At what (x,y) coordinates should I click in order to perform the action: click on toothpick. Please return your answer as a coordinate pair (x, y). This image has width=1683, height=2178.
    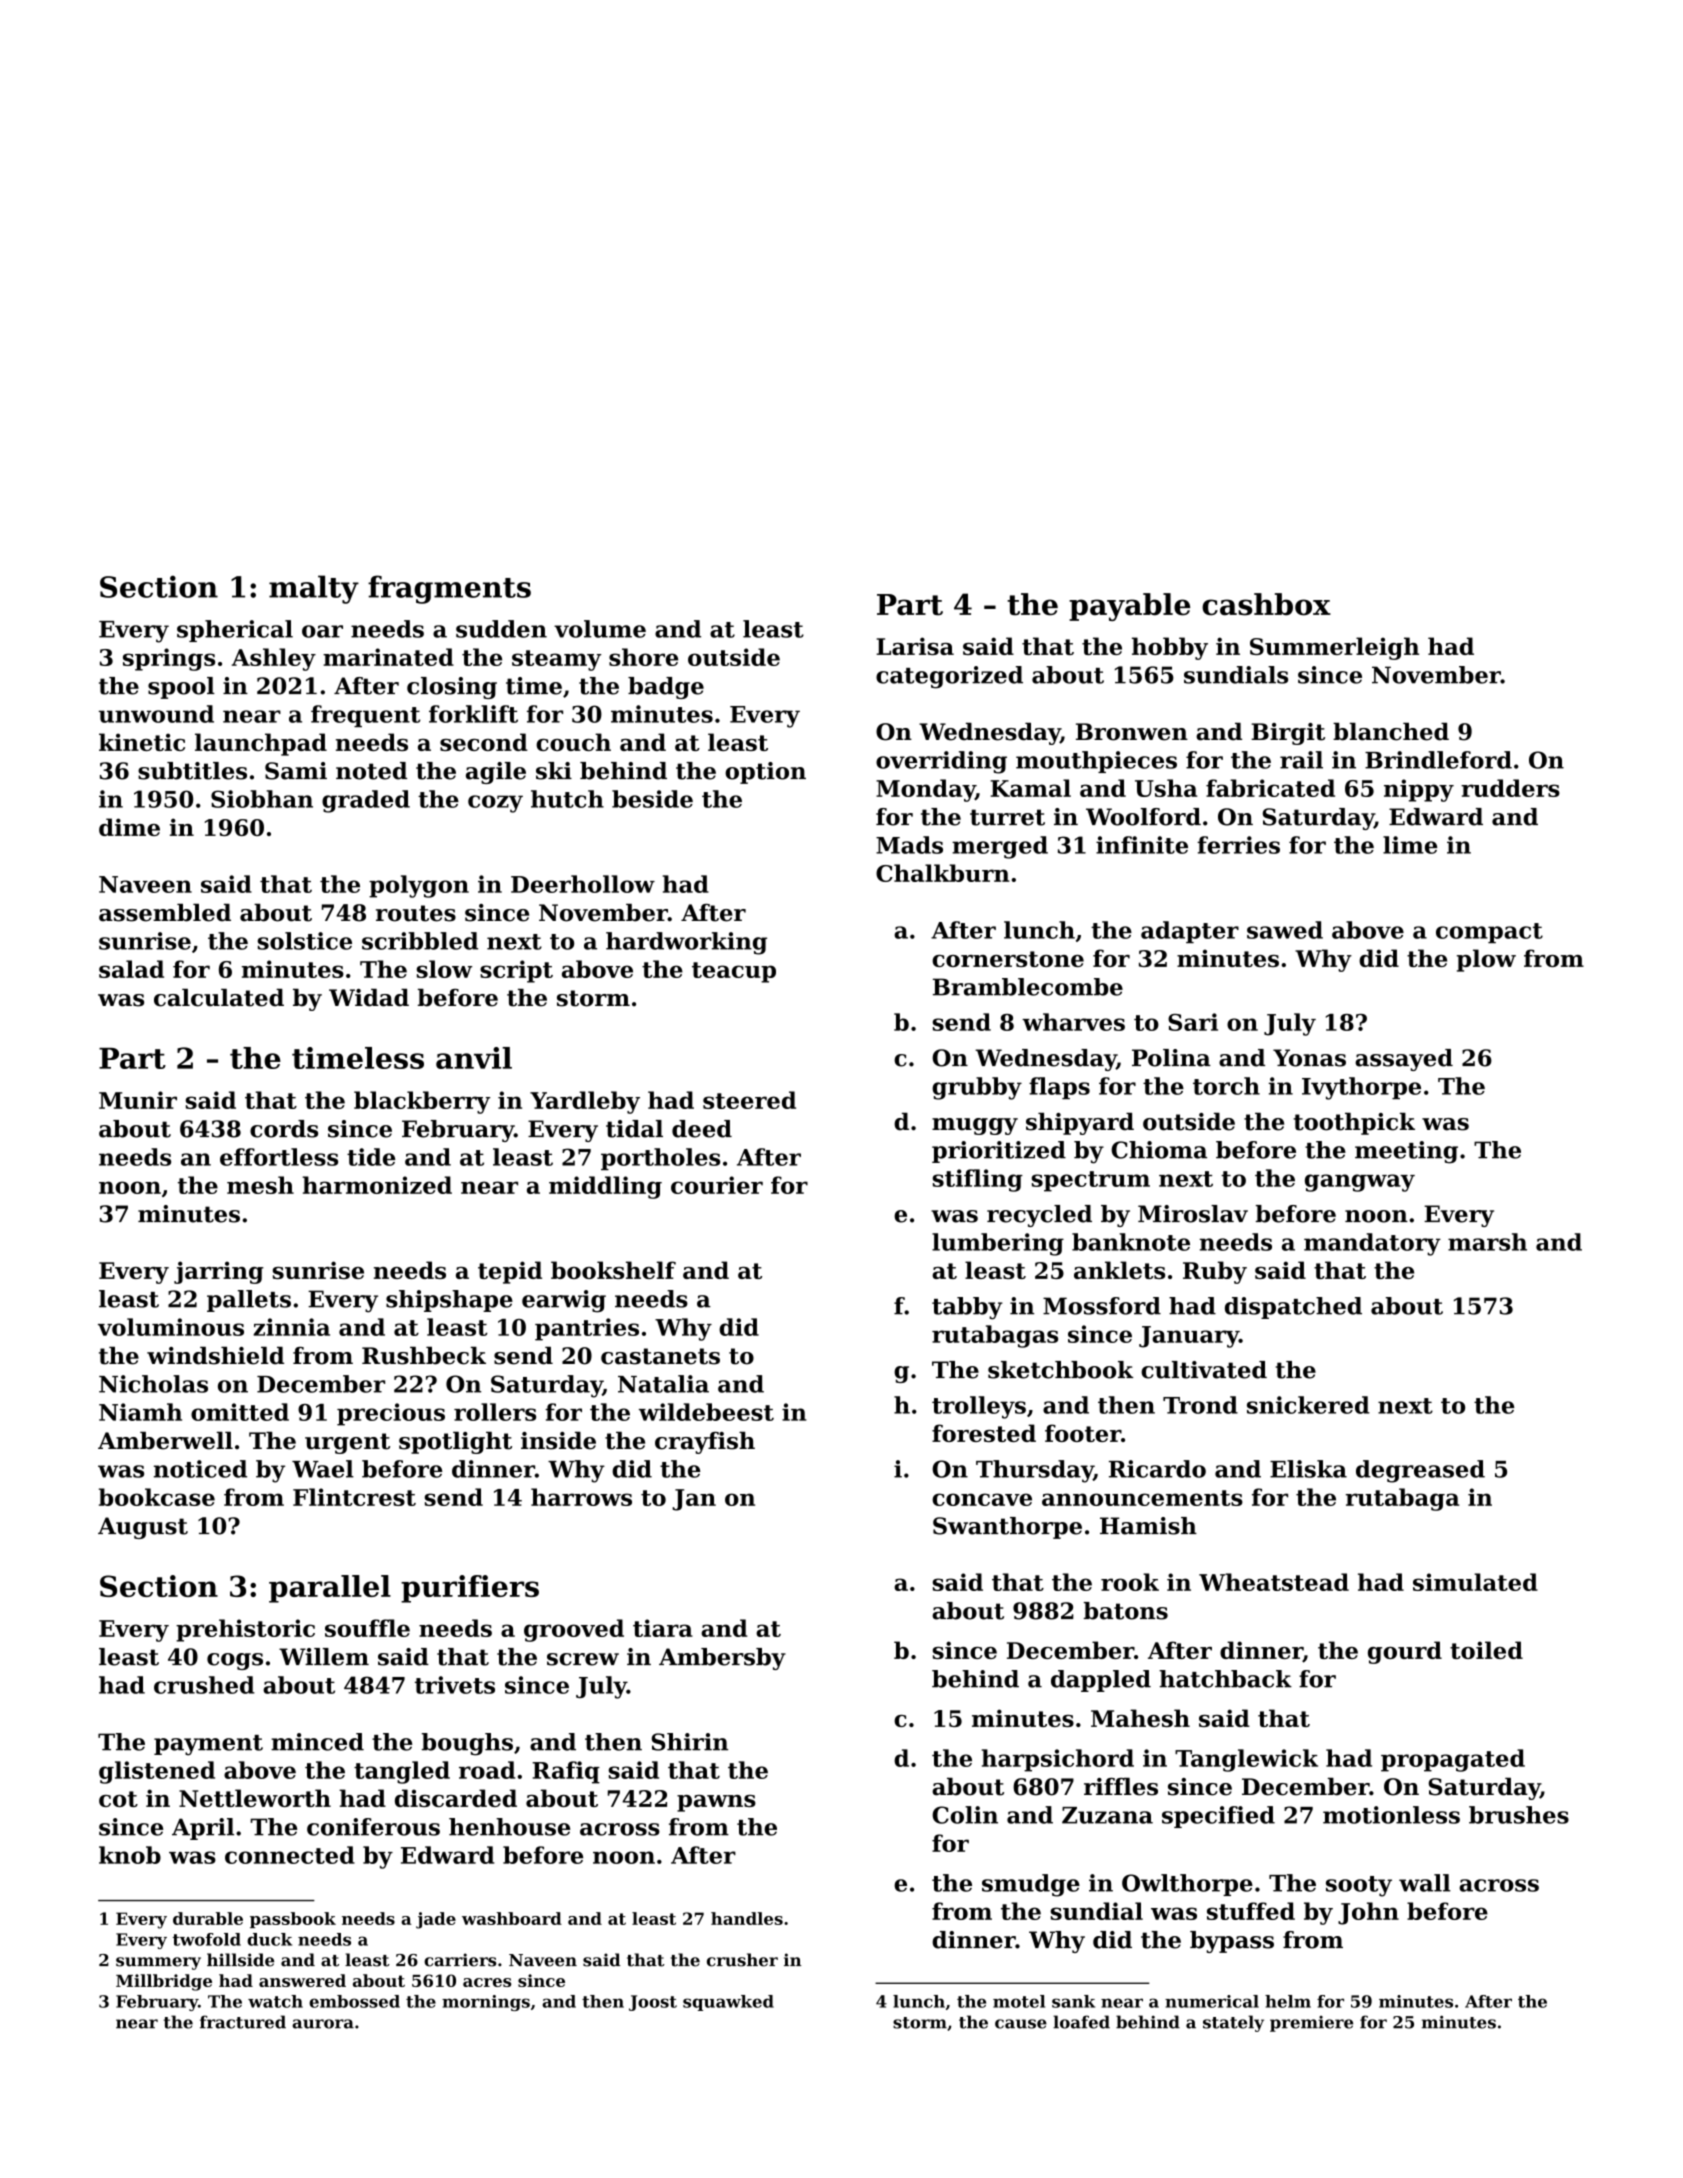
    Looking at the image, I should click on (1354, 1124).
